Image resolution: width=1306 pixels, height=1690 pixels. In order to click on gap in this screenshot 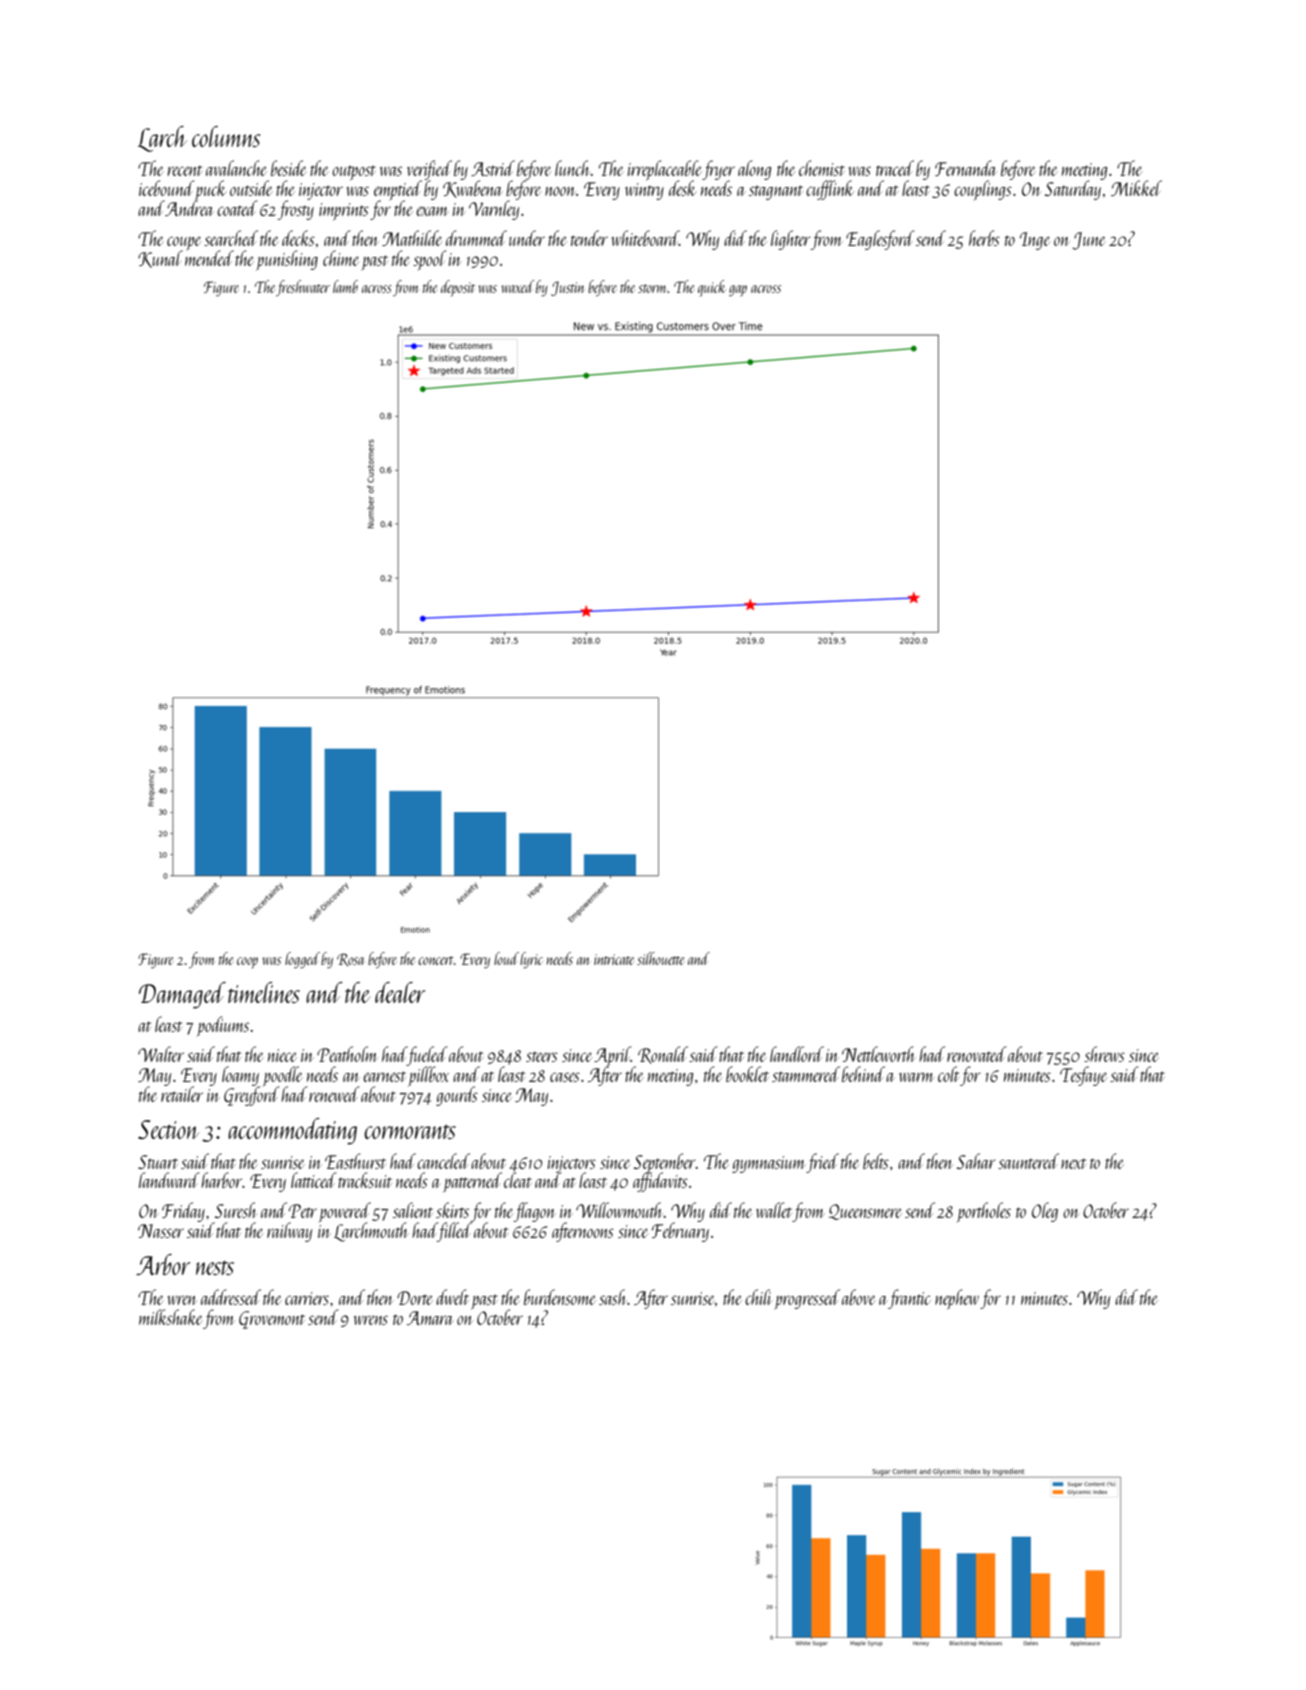, I will do `click(738, 291)`.
